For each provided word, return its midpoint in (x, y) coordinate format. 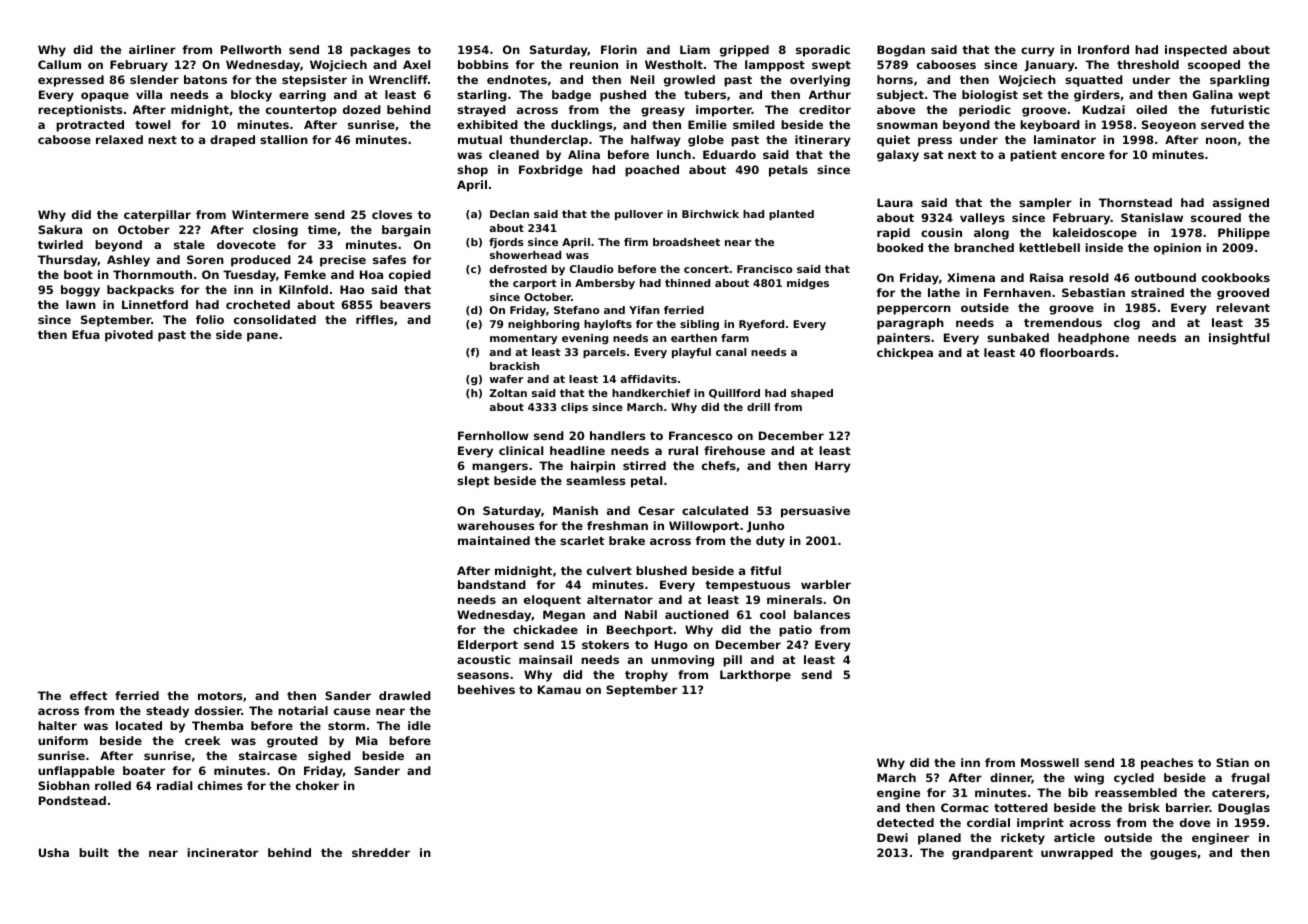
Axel (416, 64)
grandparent (992, 854)
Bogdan (901, 51)
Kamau (559, 689)
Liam (695, 49)
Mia (367, 740)
